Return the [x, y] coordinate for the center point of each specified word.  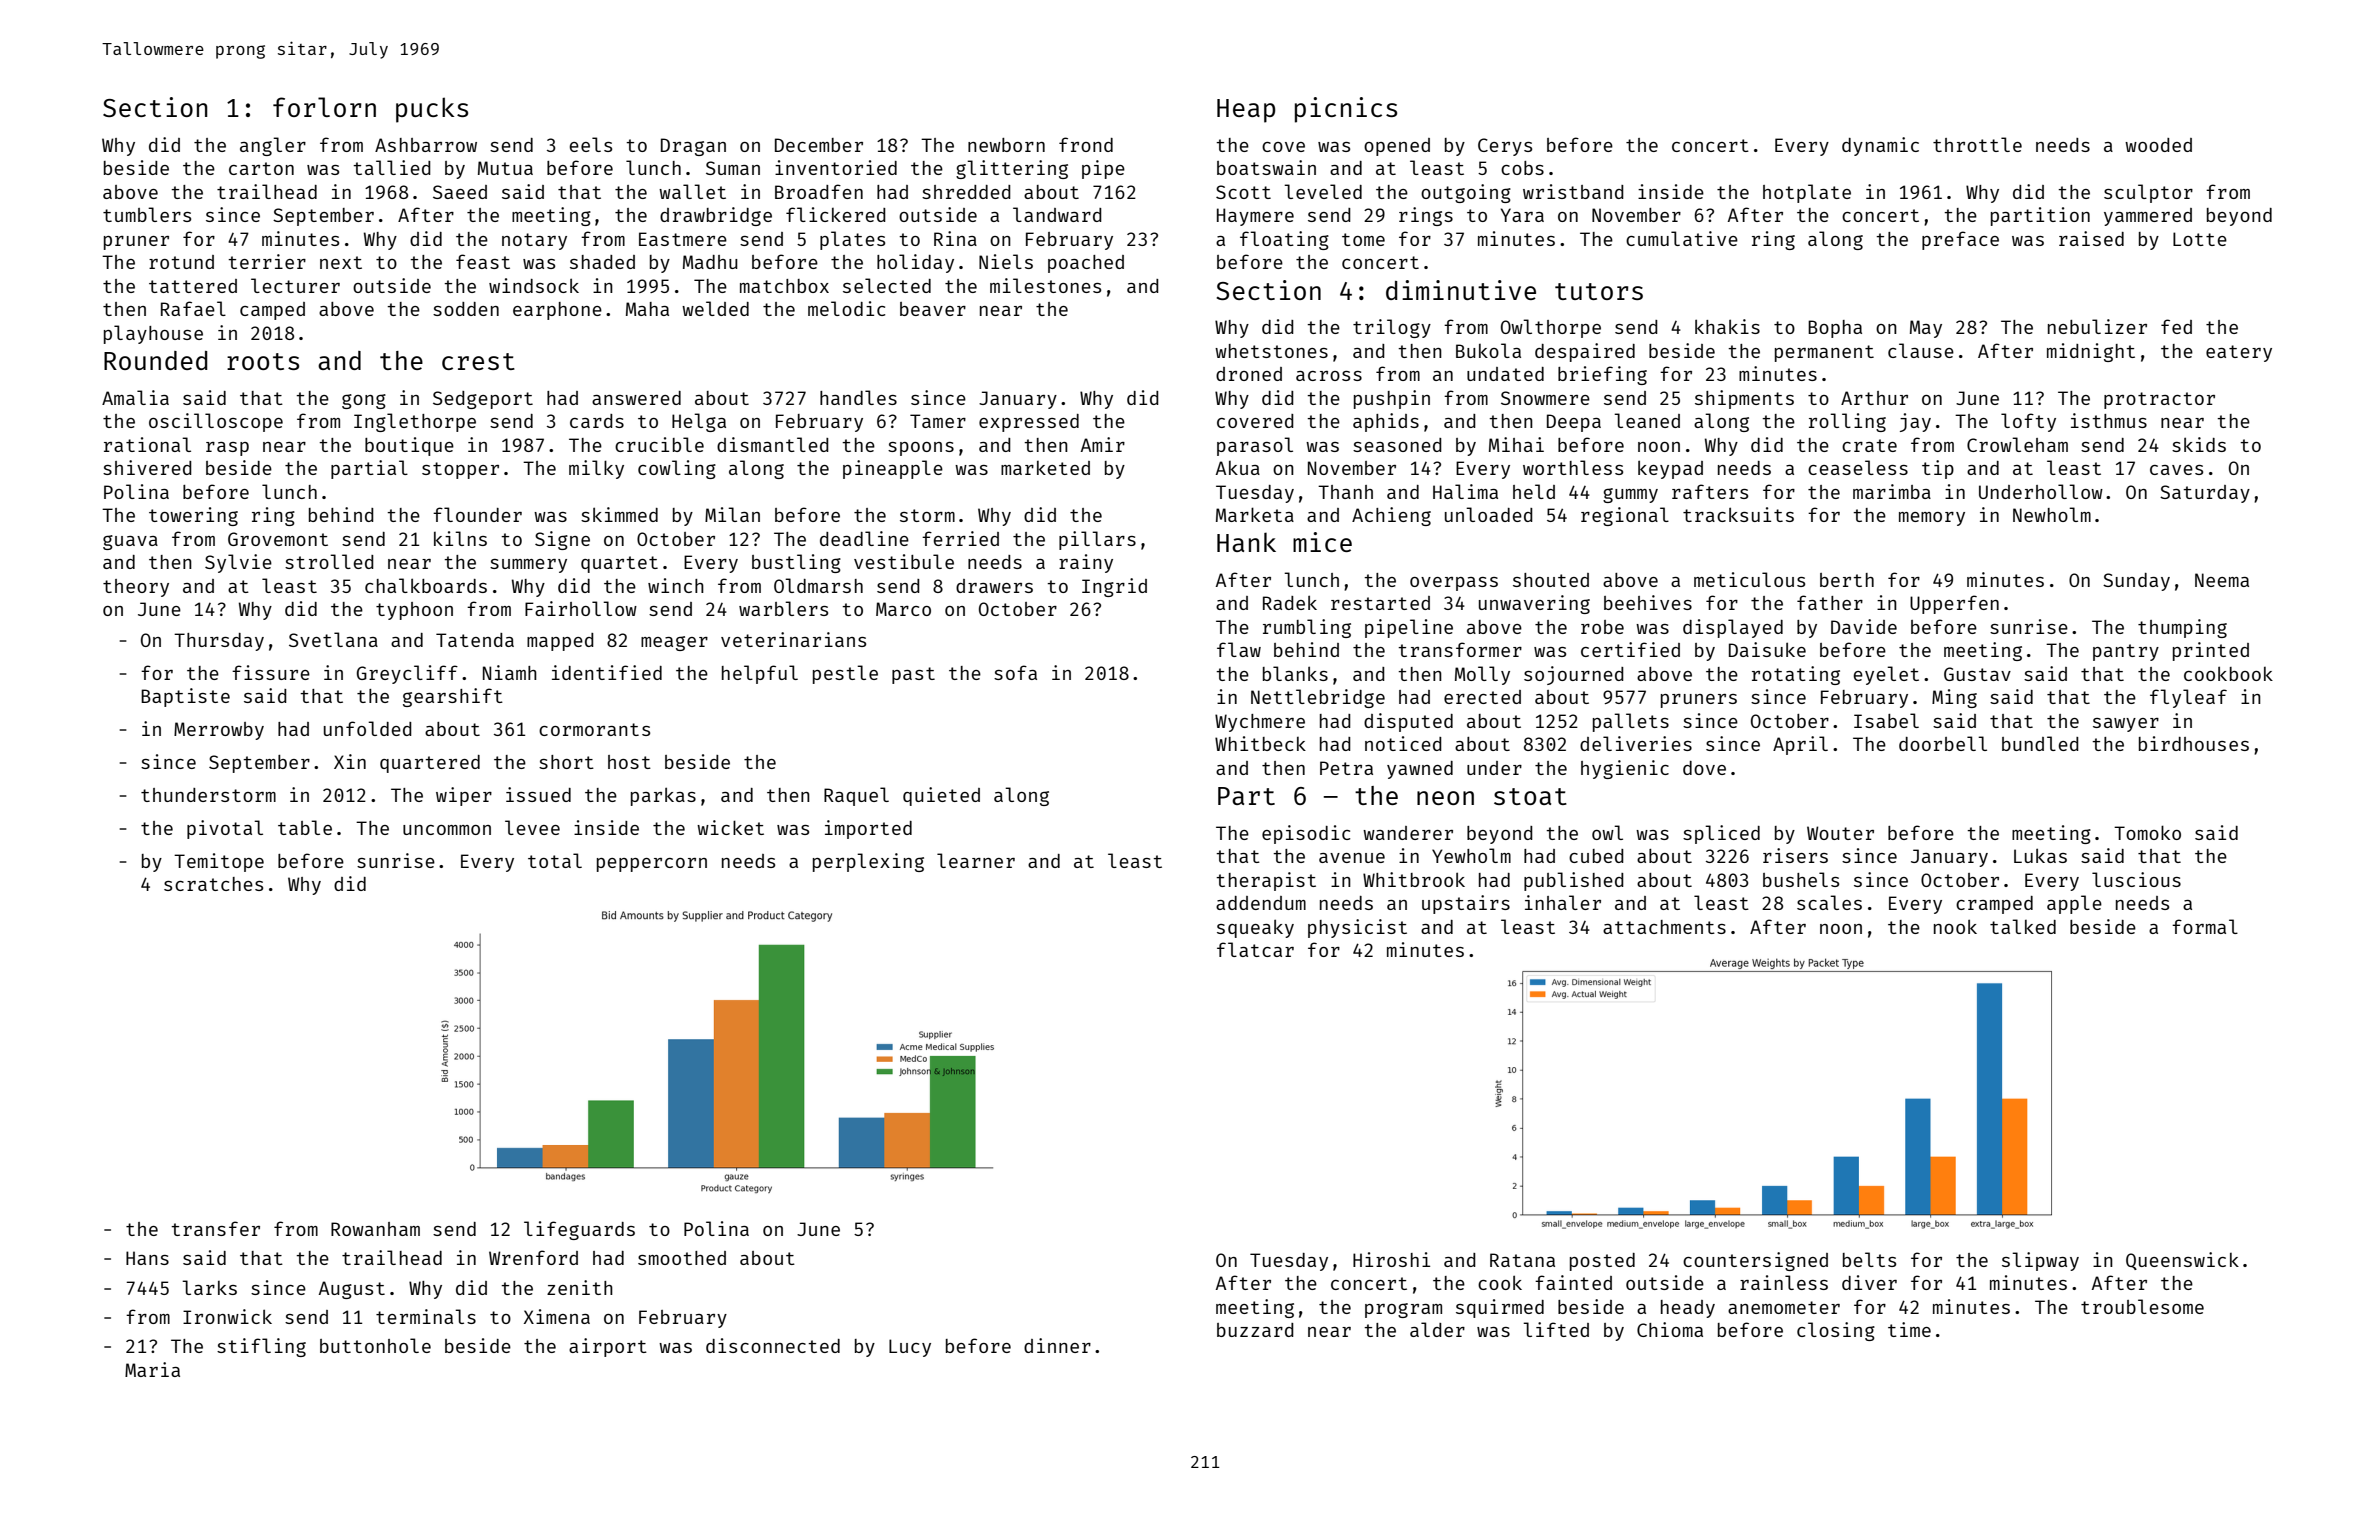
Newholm [2052, 514]
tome [1363, 239]
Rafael [193, 308]
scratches [213, 884]
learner [976, 860]
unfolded [368, 728]
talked [2023, 926]
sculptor [2148, 193]
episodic [1306, 834]
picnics [1346, 110]
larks [209, 1287]
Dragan [693, 147]
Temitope [219, 862]
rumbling [1307, 628]
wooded [2158, 145]
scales [1829, 902]
